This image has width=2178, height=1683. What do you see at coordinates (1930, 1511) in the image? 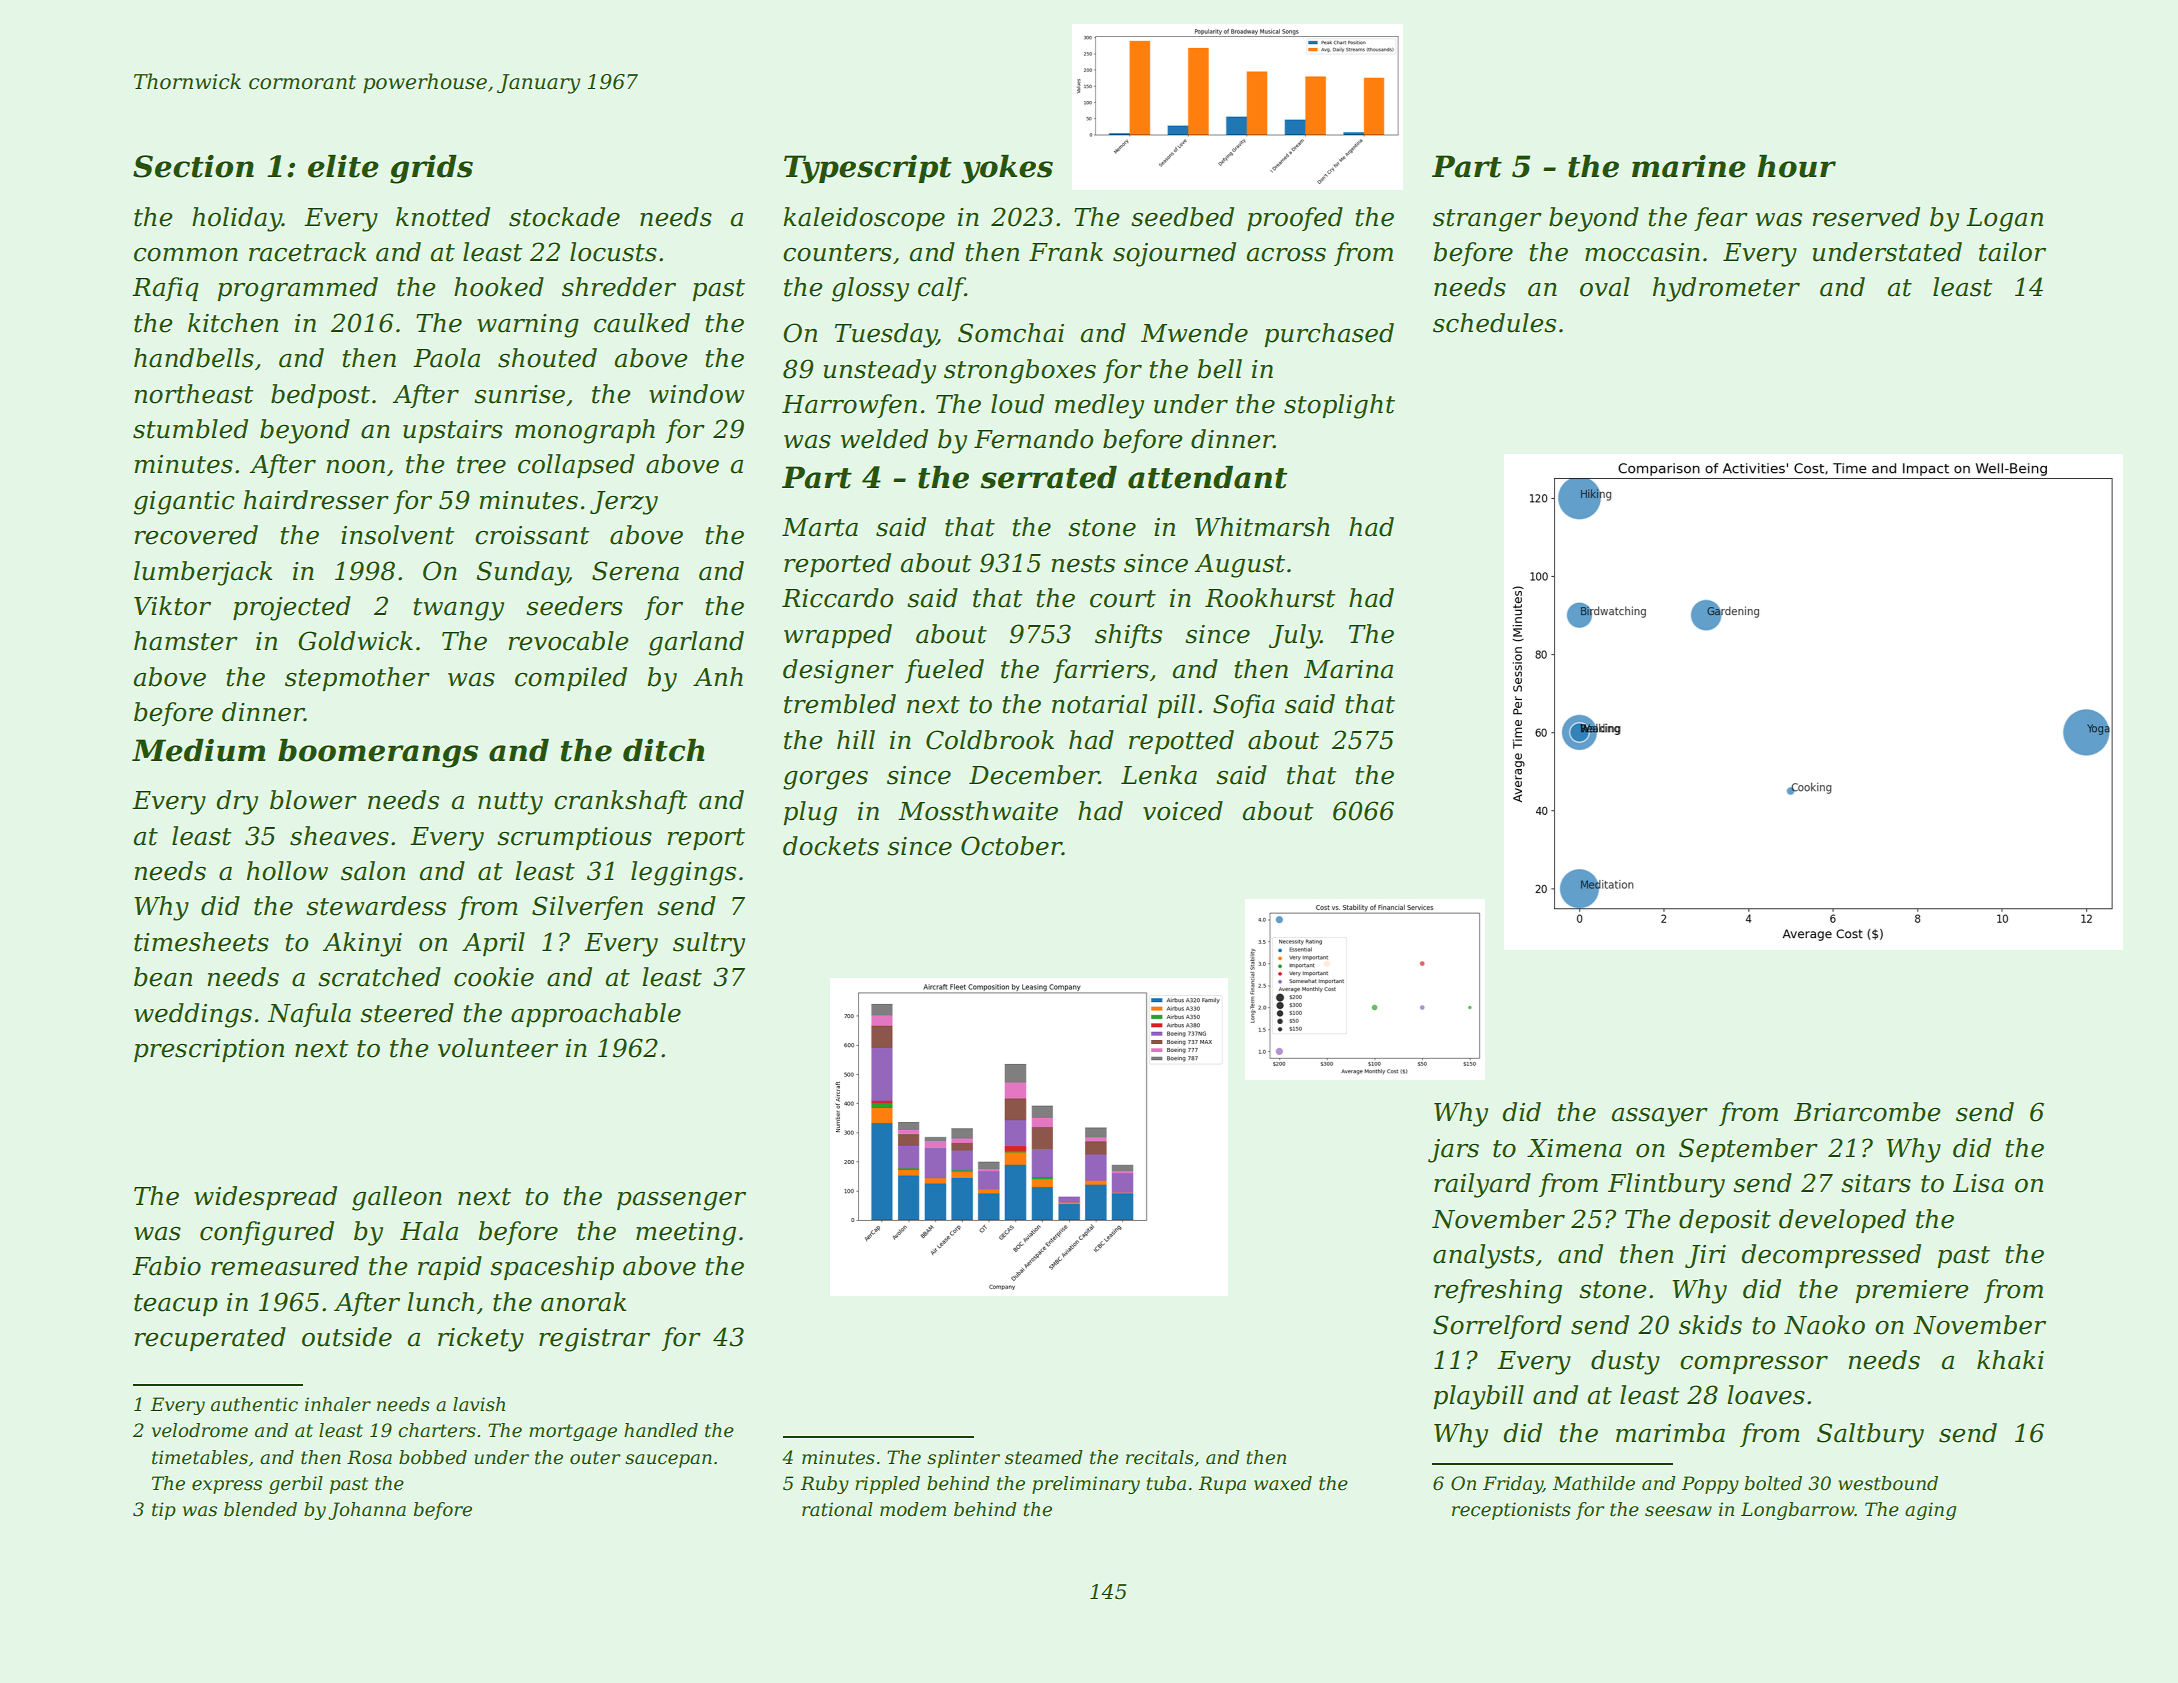
I see `aging` at bounding box center [1930, 1511].
